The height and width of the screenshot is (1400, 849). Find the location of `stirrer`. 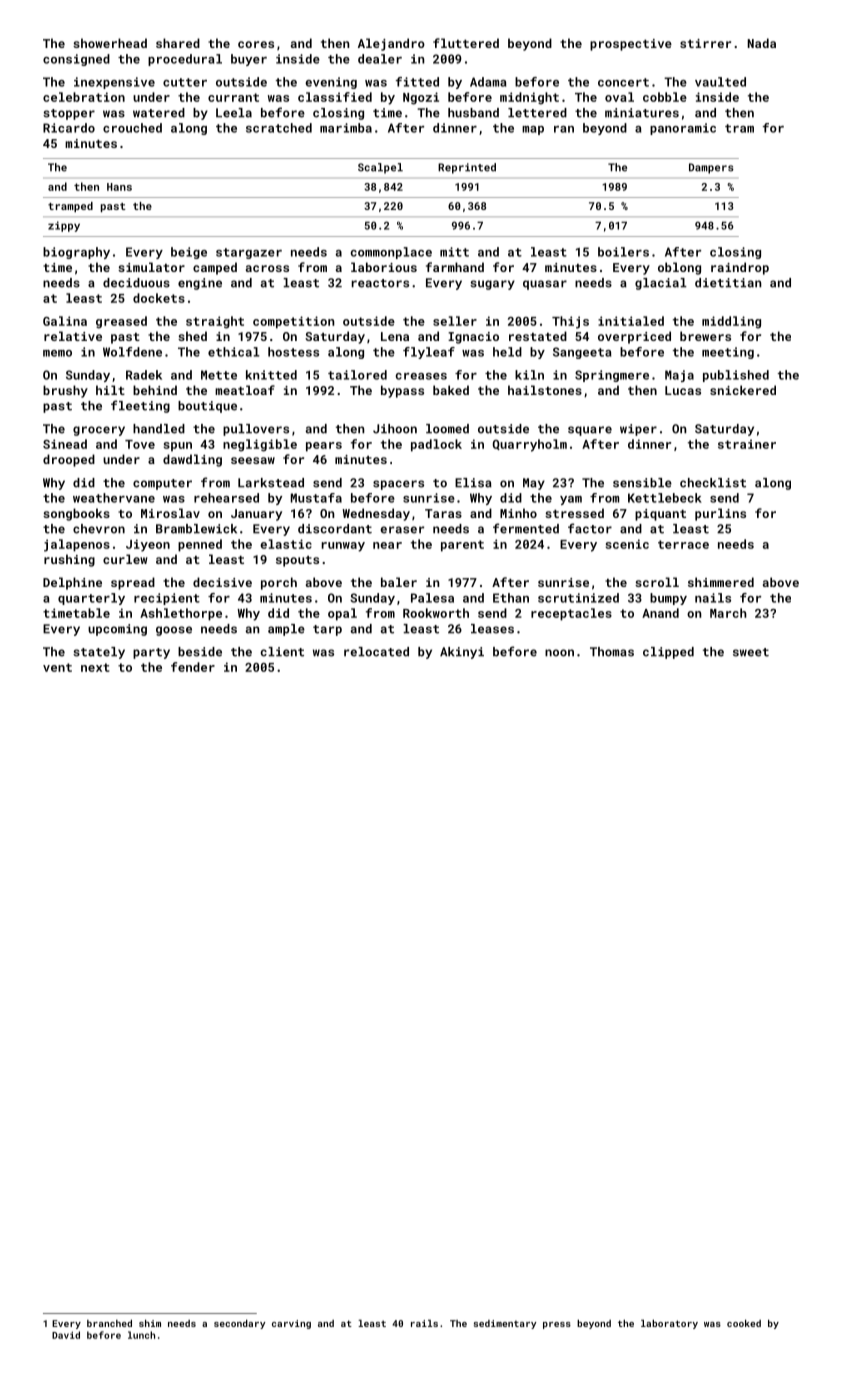

stirrer is located at coordinates (705, 43).
